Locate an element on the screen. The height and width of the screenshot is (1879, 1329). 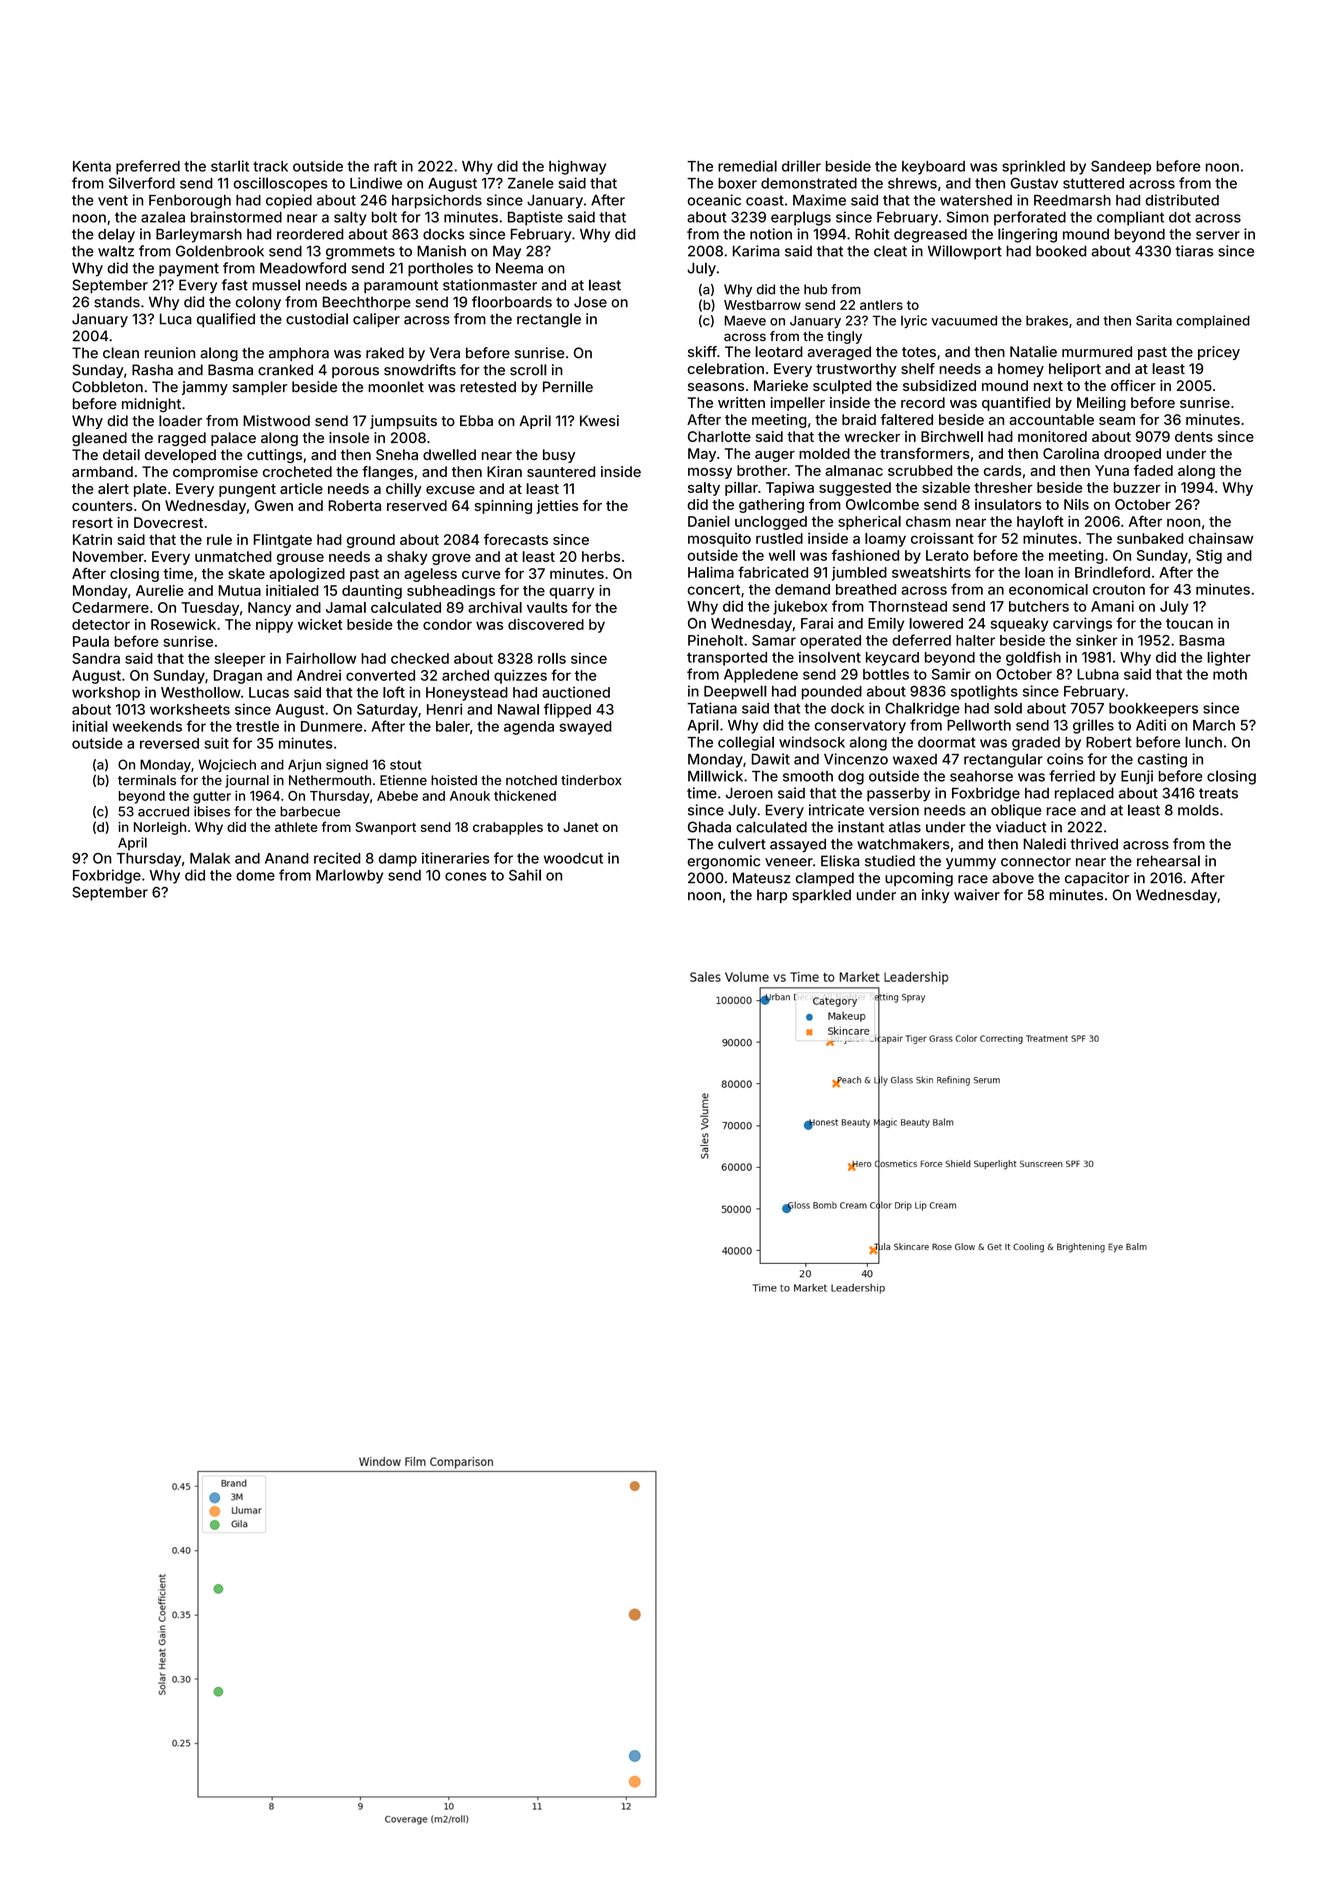
checked is located at coordinates (420, 658).
